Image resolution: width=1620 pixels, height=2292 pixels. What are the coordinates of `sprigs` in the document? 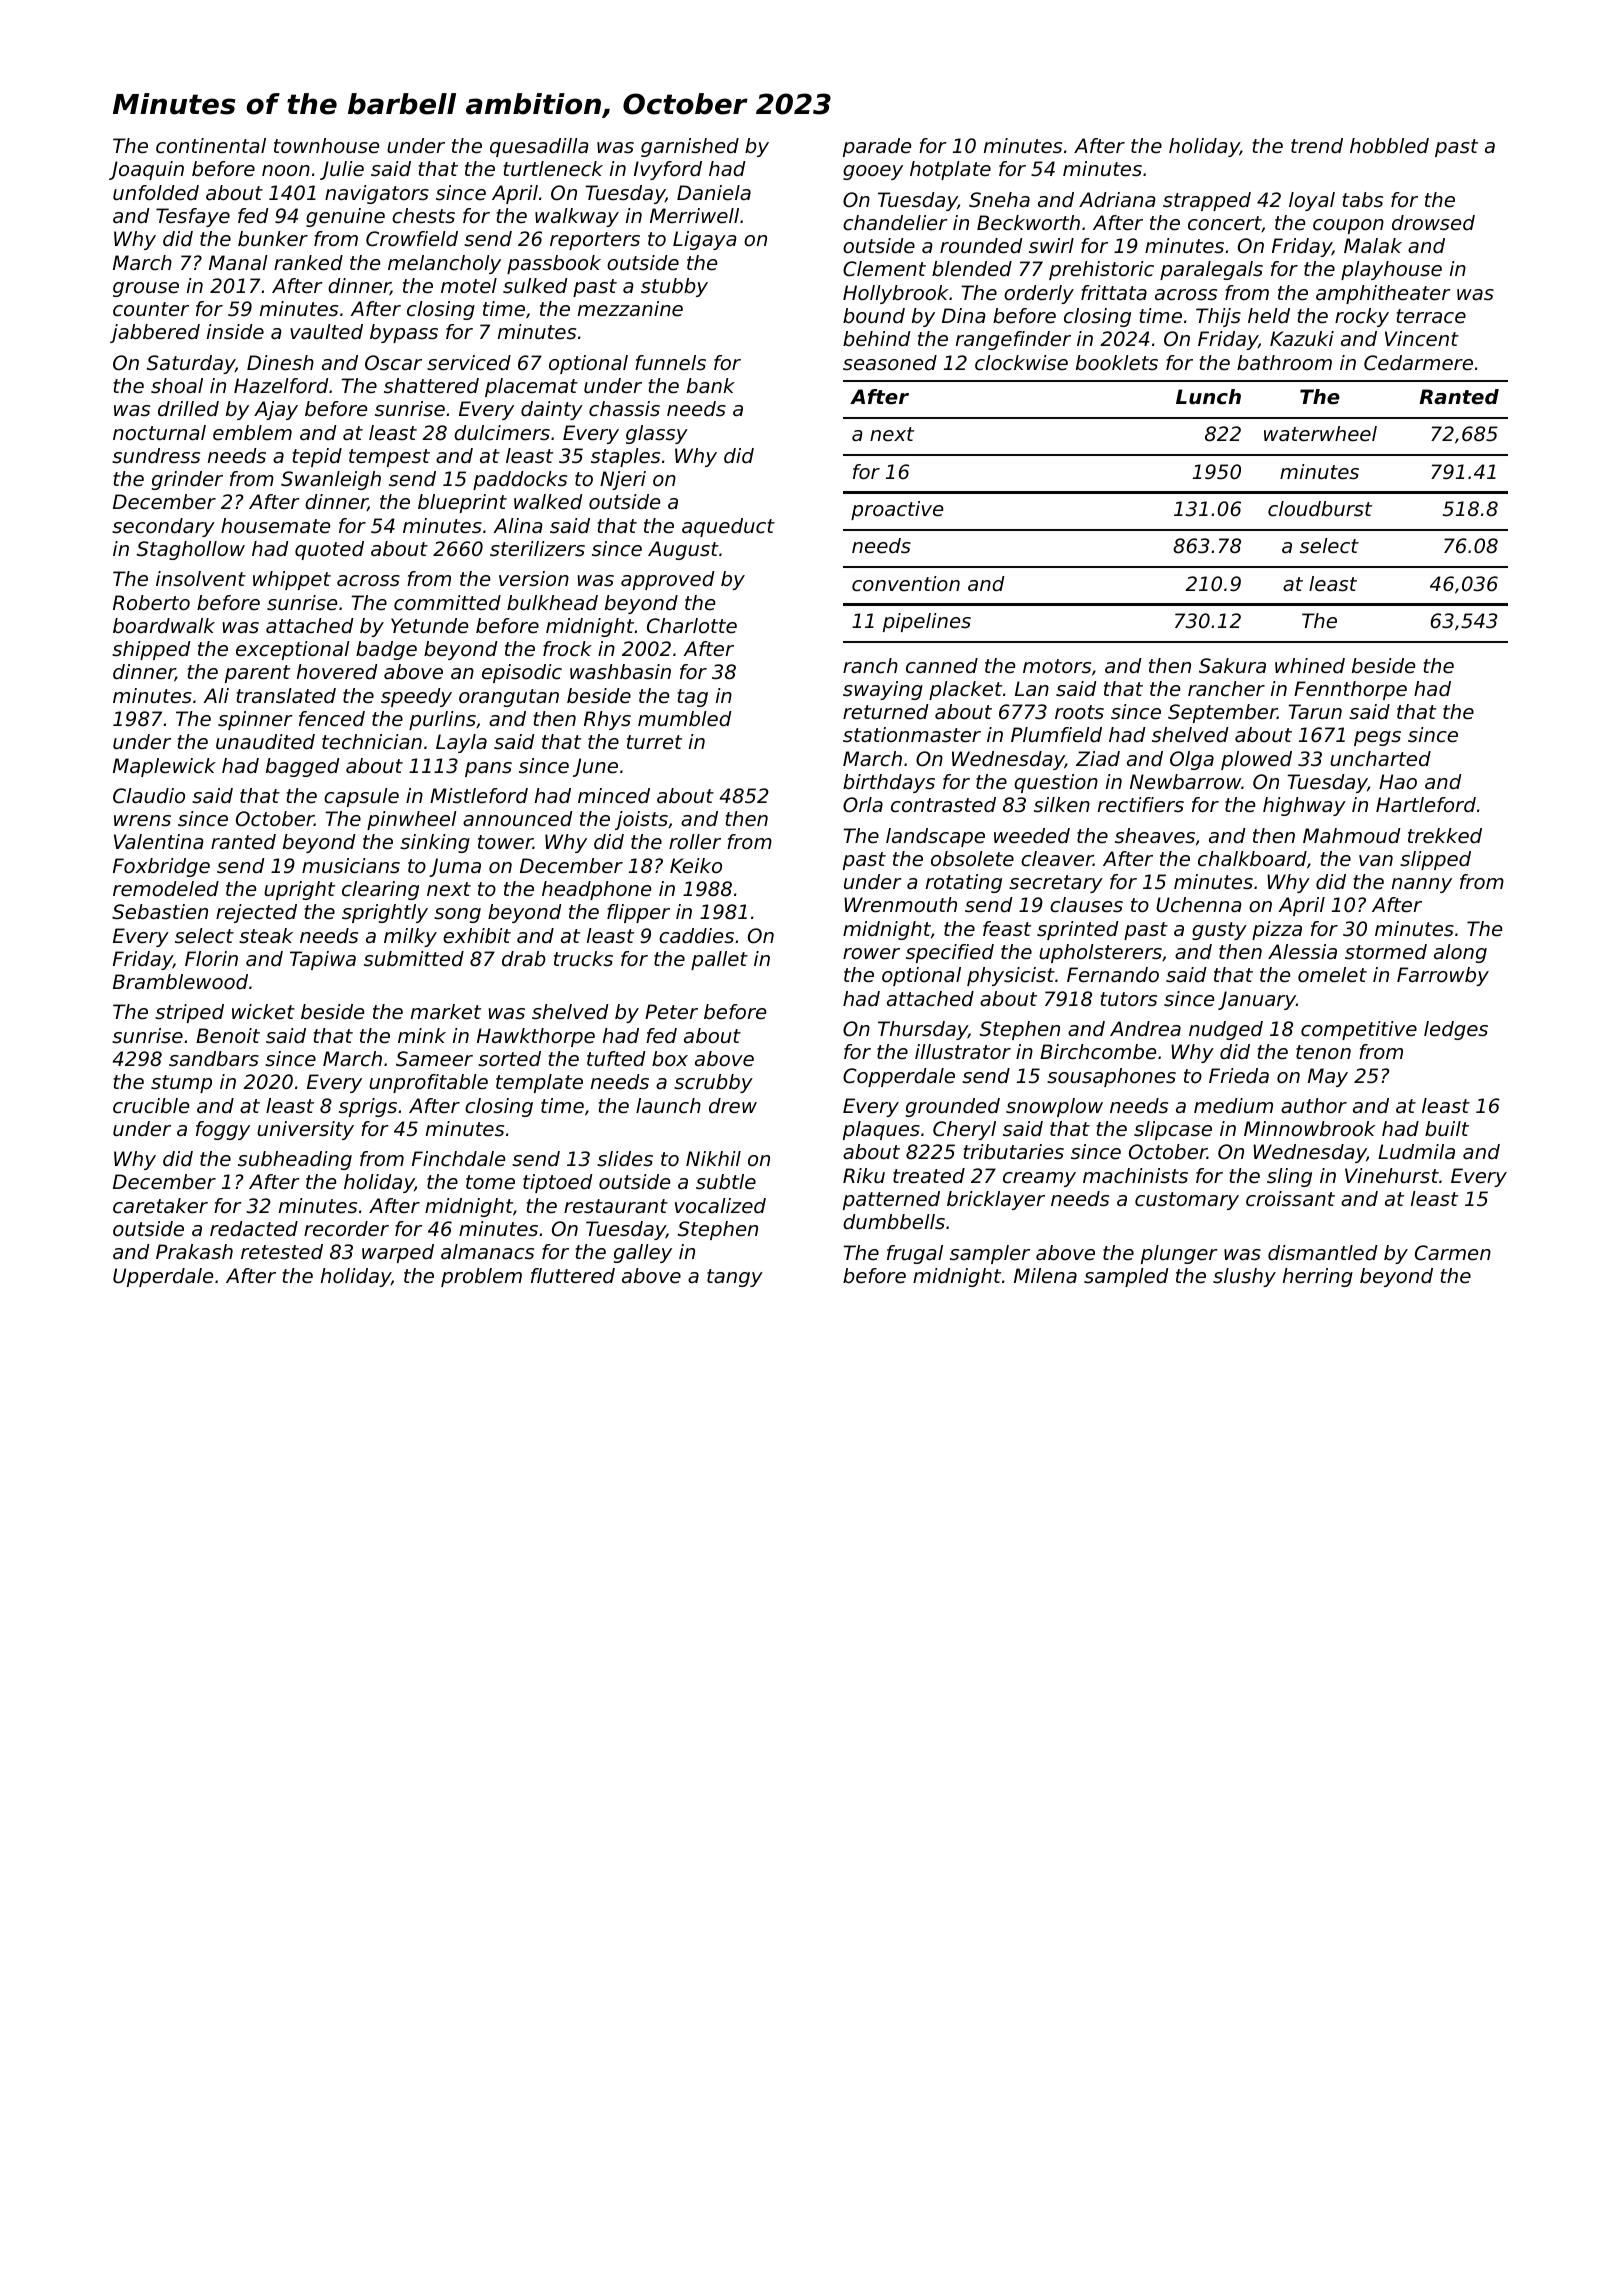 It's located at (368, 1107).
